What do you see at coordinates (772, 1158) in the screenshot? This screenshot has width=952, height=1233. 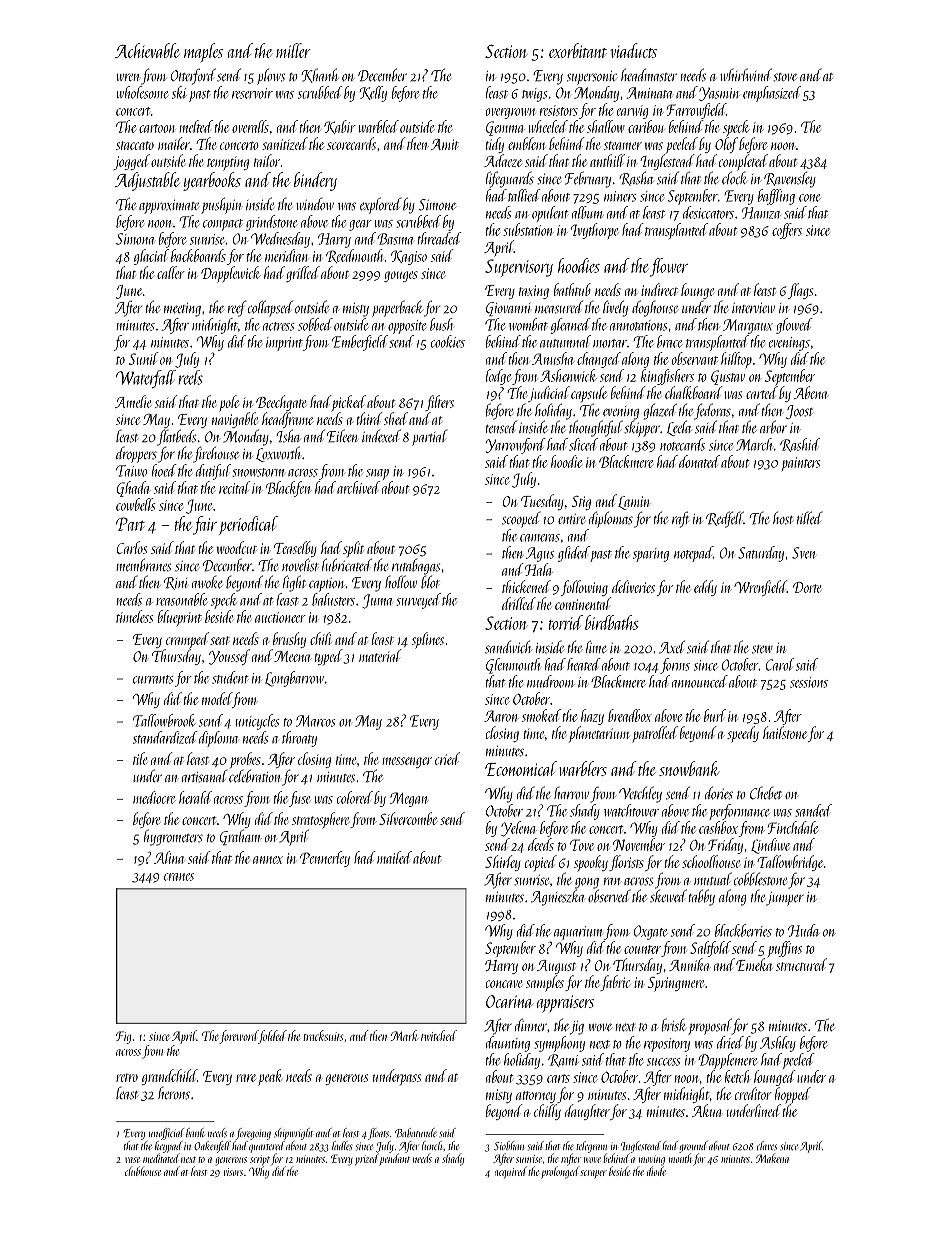 I see `Makena` at bounding box center [772, 1158].
